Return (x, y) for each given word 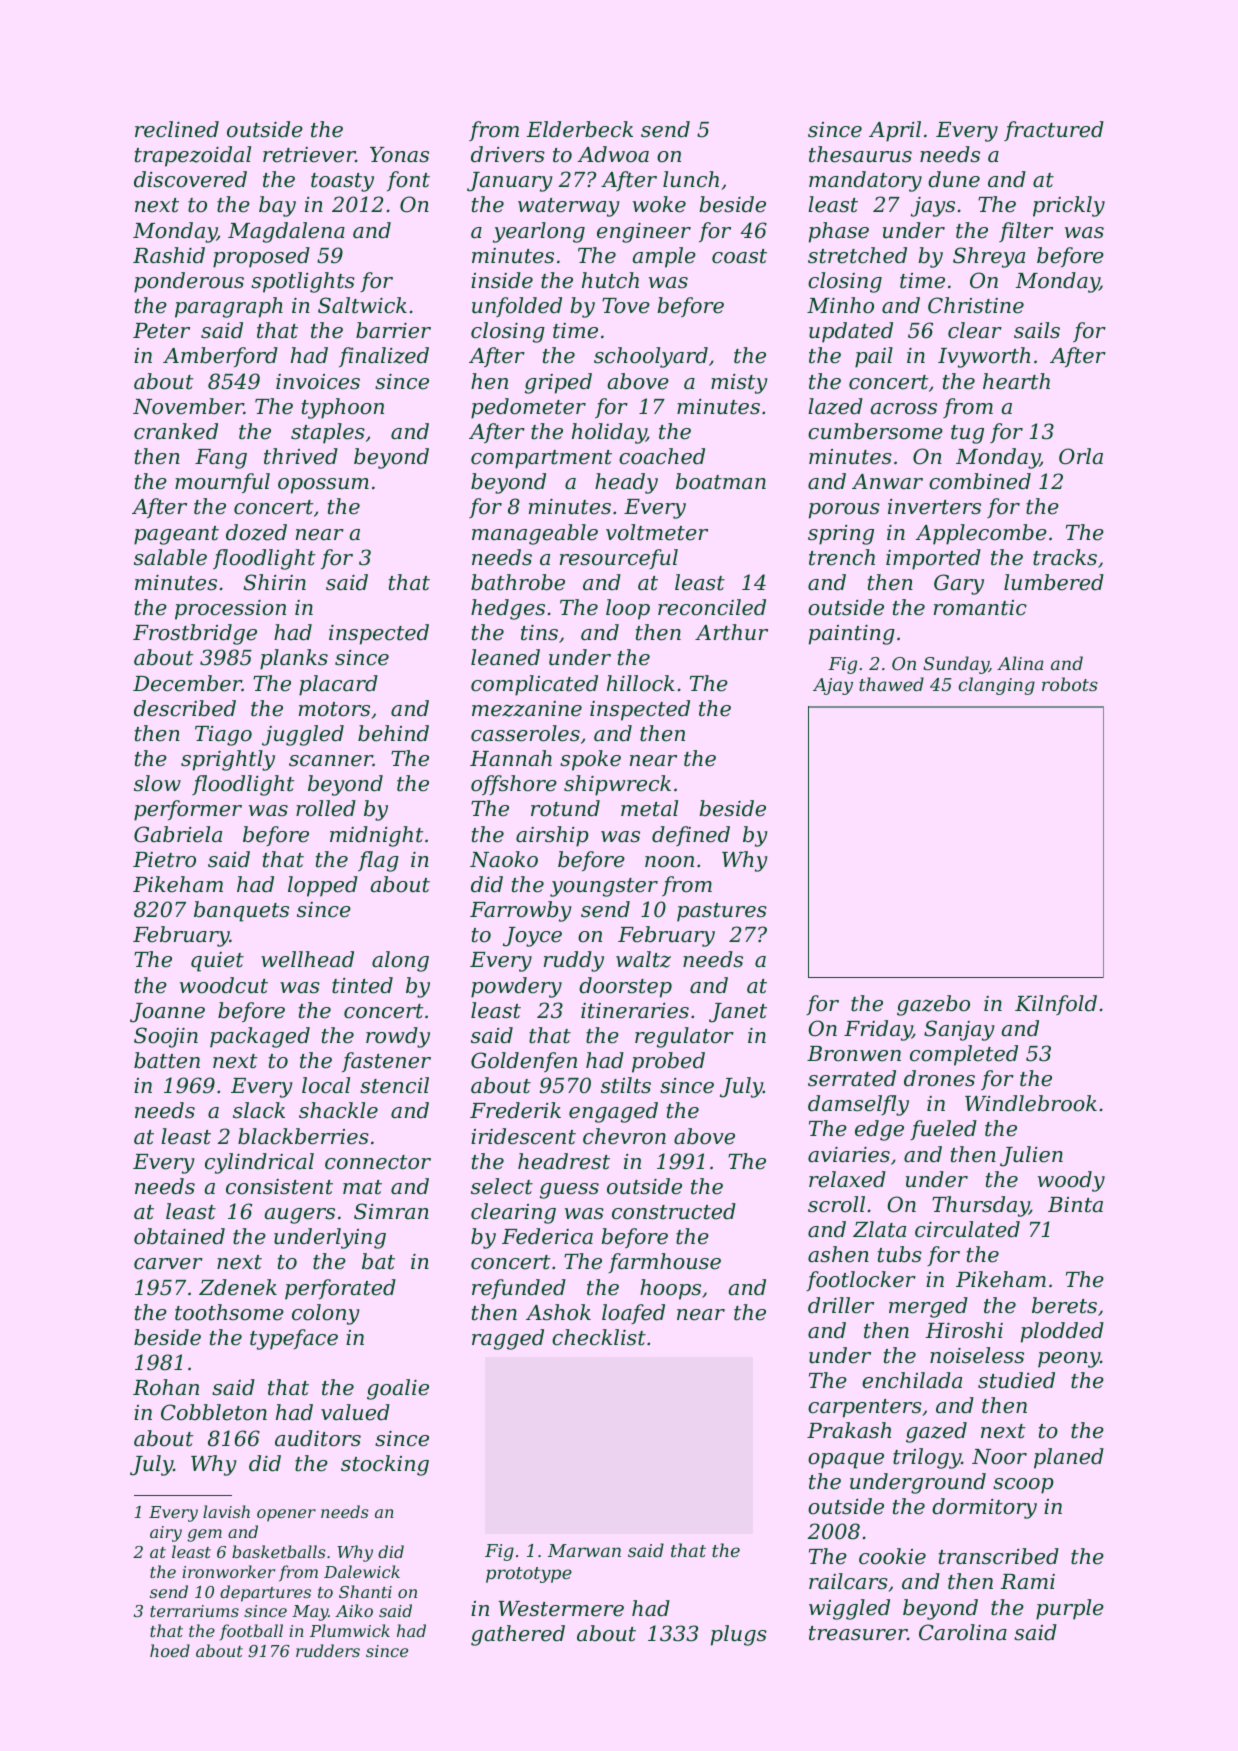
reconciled (712, 607)
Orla (1081, 456)
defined (691, 836)
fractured (1054, 131)
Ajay (833, 686)
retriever (309, 155)
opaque (846, 1461)
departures (265, 1593)
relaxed (847, 1179)
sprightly (228, 760)
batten (167, 1060)
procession (230, 610)
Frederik (515, 1110)
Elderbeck (580, 129)
